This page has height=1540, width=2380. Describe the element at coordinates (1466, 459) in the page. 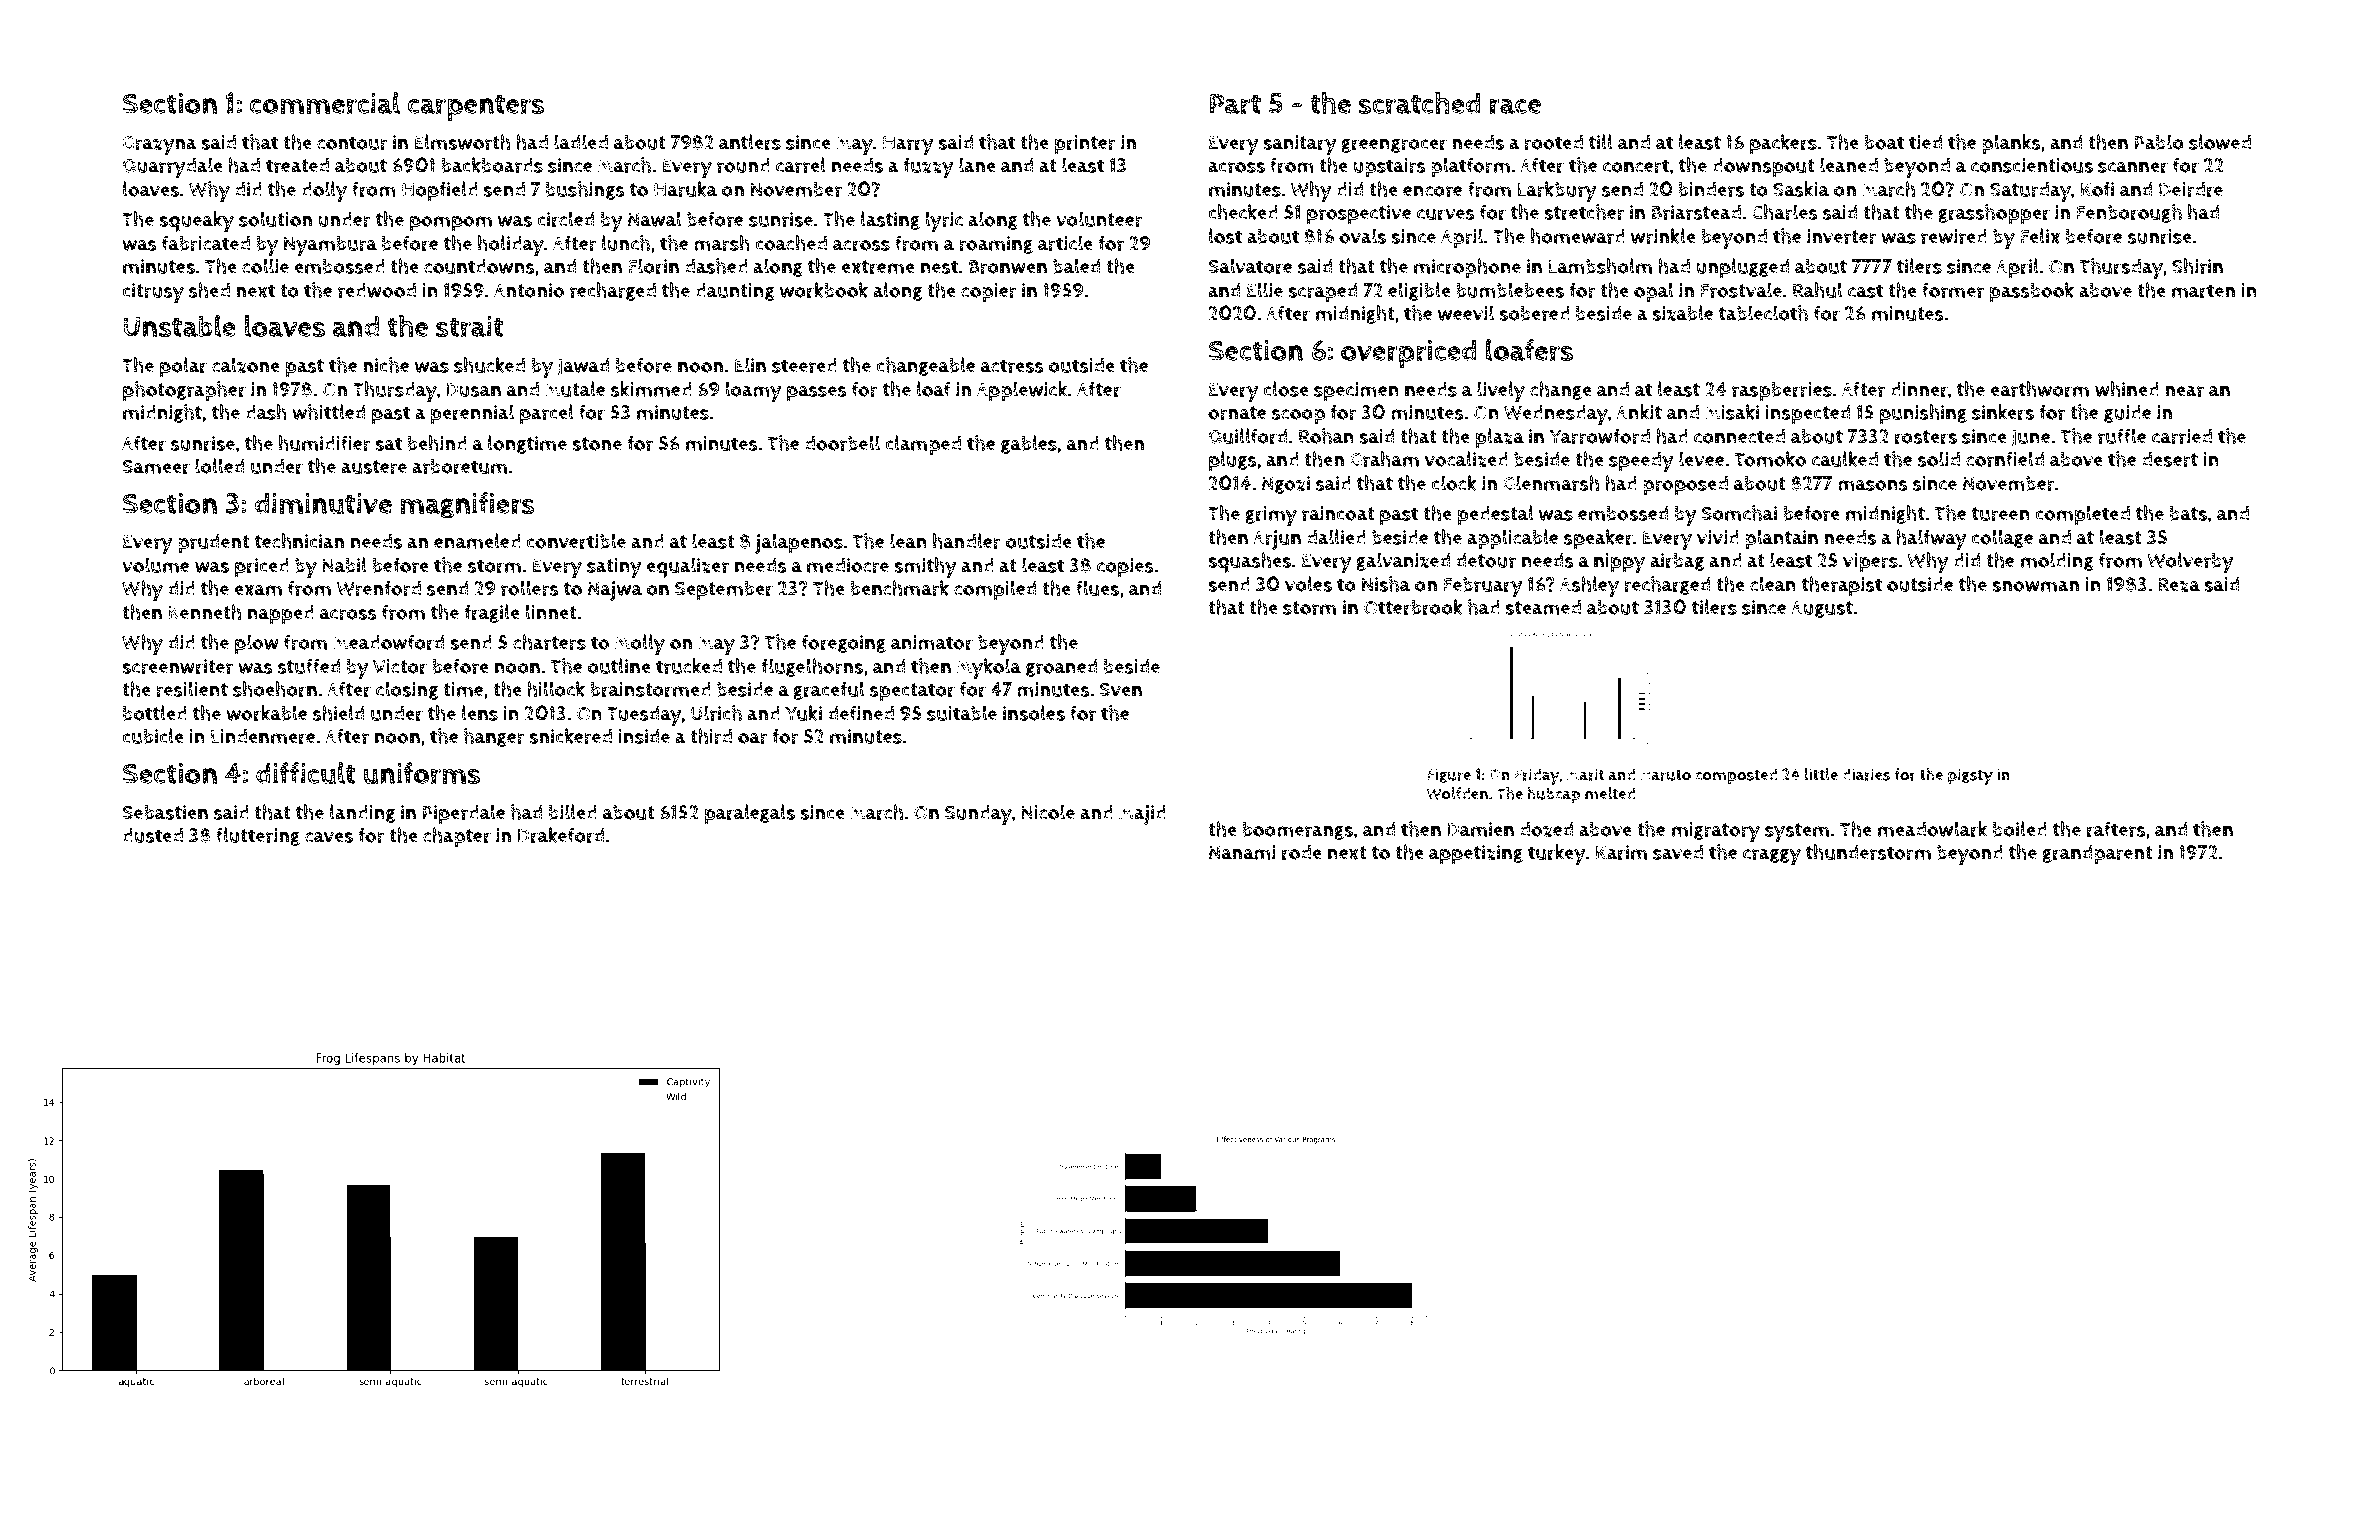

I see `vocalized` at that location.
